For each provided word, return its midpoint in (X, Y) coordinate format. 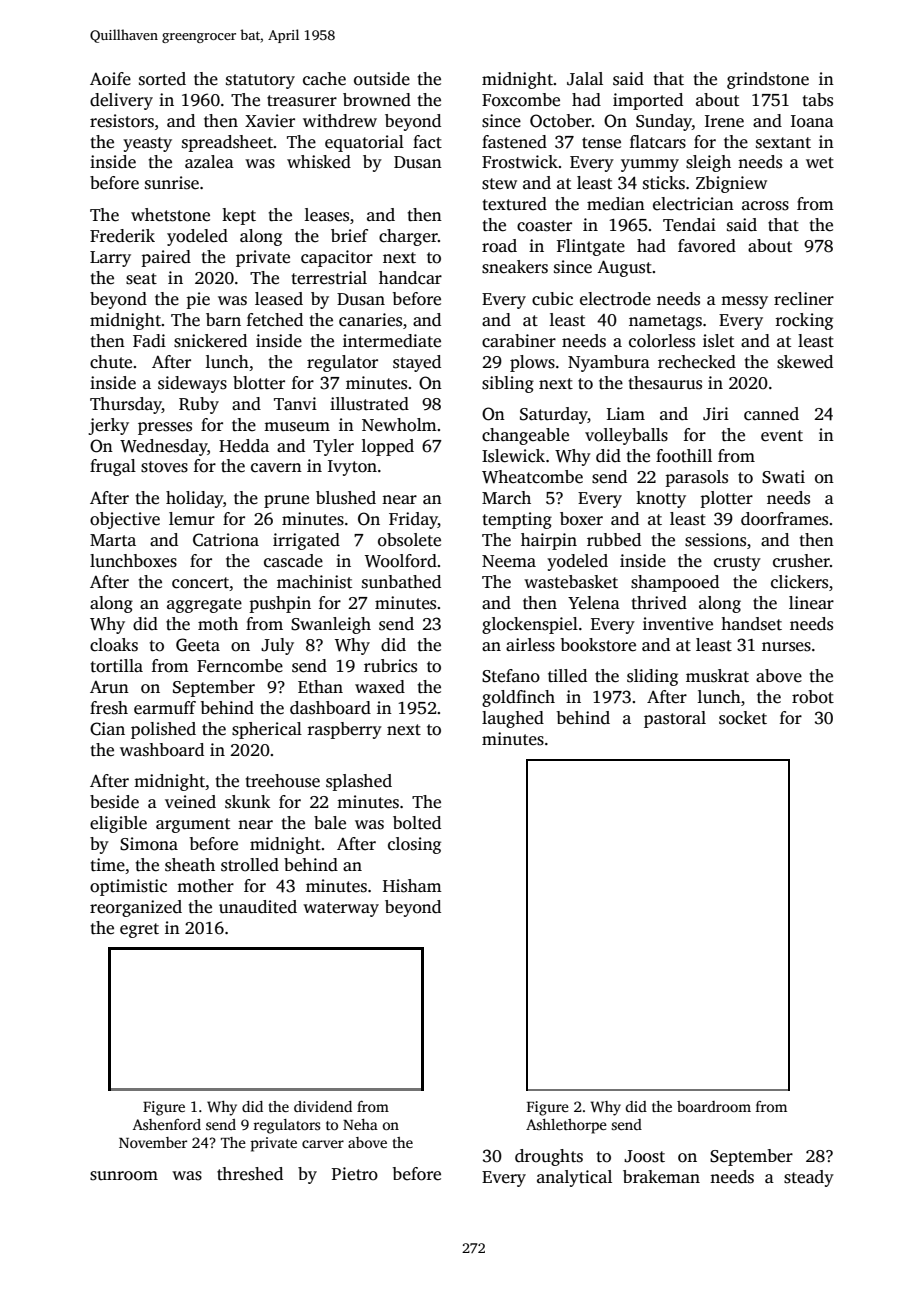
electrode (615, 299)
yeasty (147, 144)
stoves (164, 467)
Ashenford (167, 1124)
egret (139, 930)
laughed (513, 719)
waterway (341, 909)
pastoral (675, 719)
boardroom (714, 1106)
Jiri (716, 414)
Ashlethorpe (566, 1126)
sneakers (515, 267)
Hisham (412, 886)
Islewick (513, 456)
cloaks (114, 645)
